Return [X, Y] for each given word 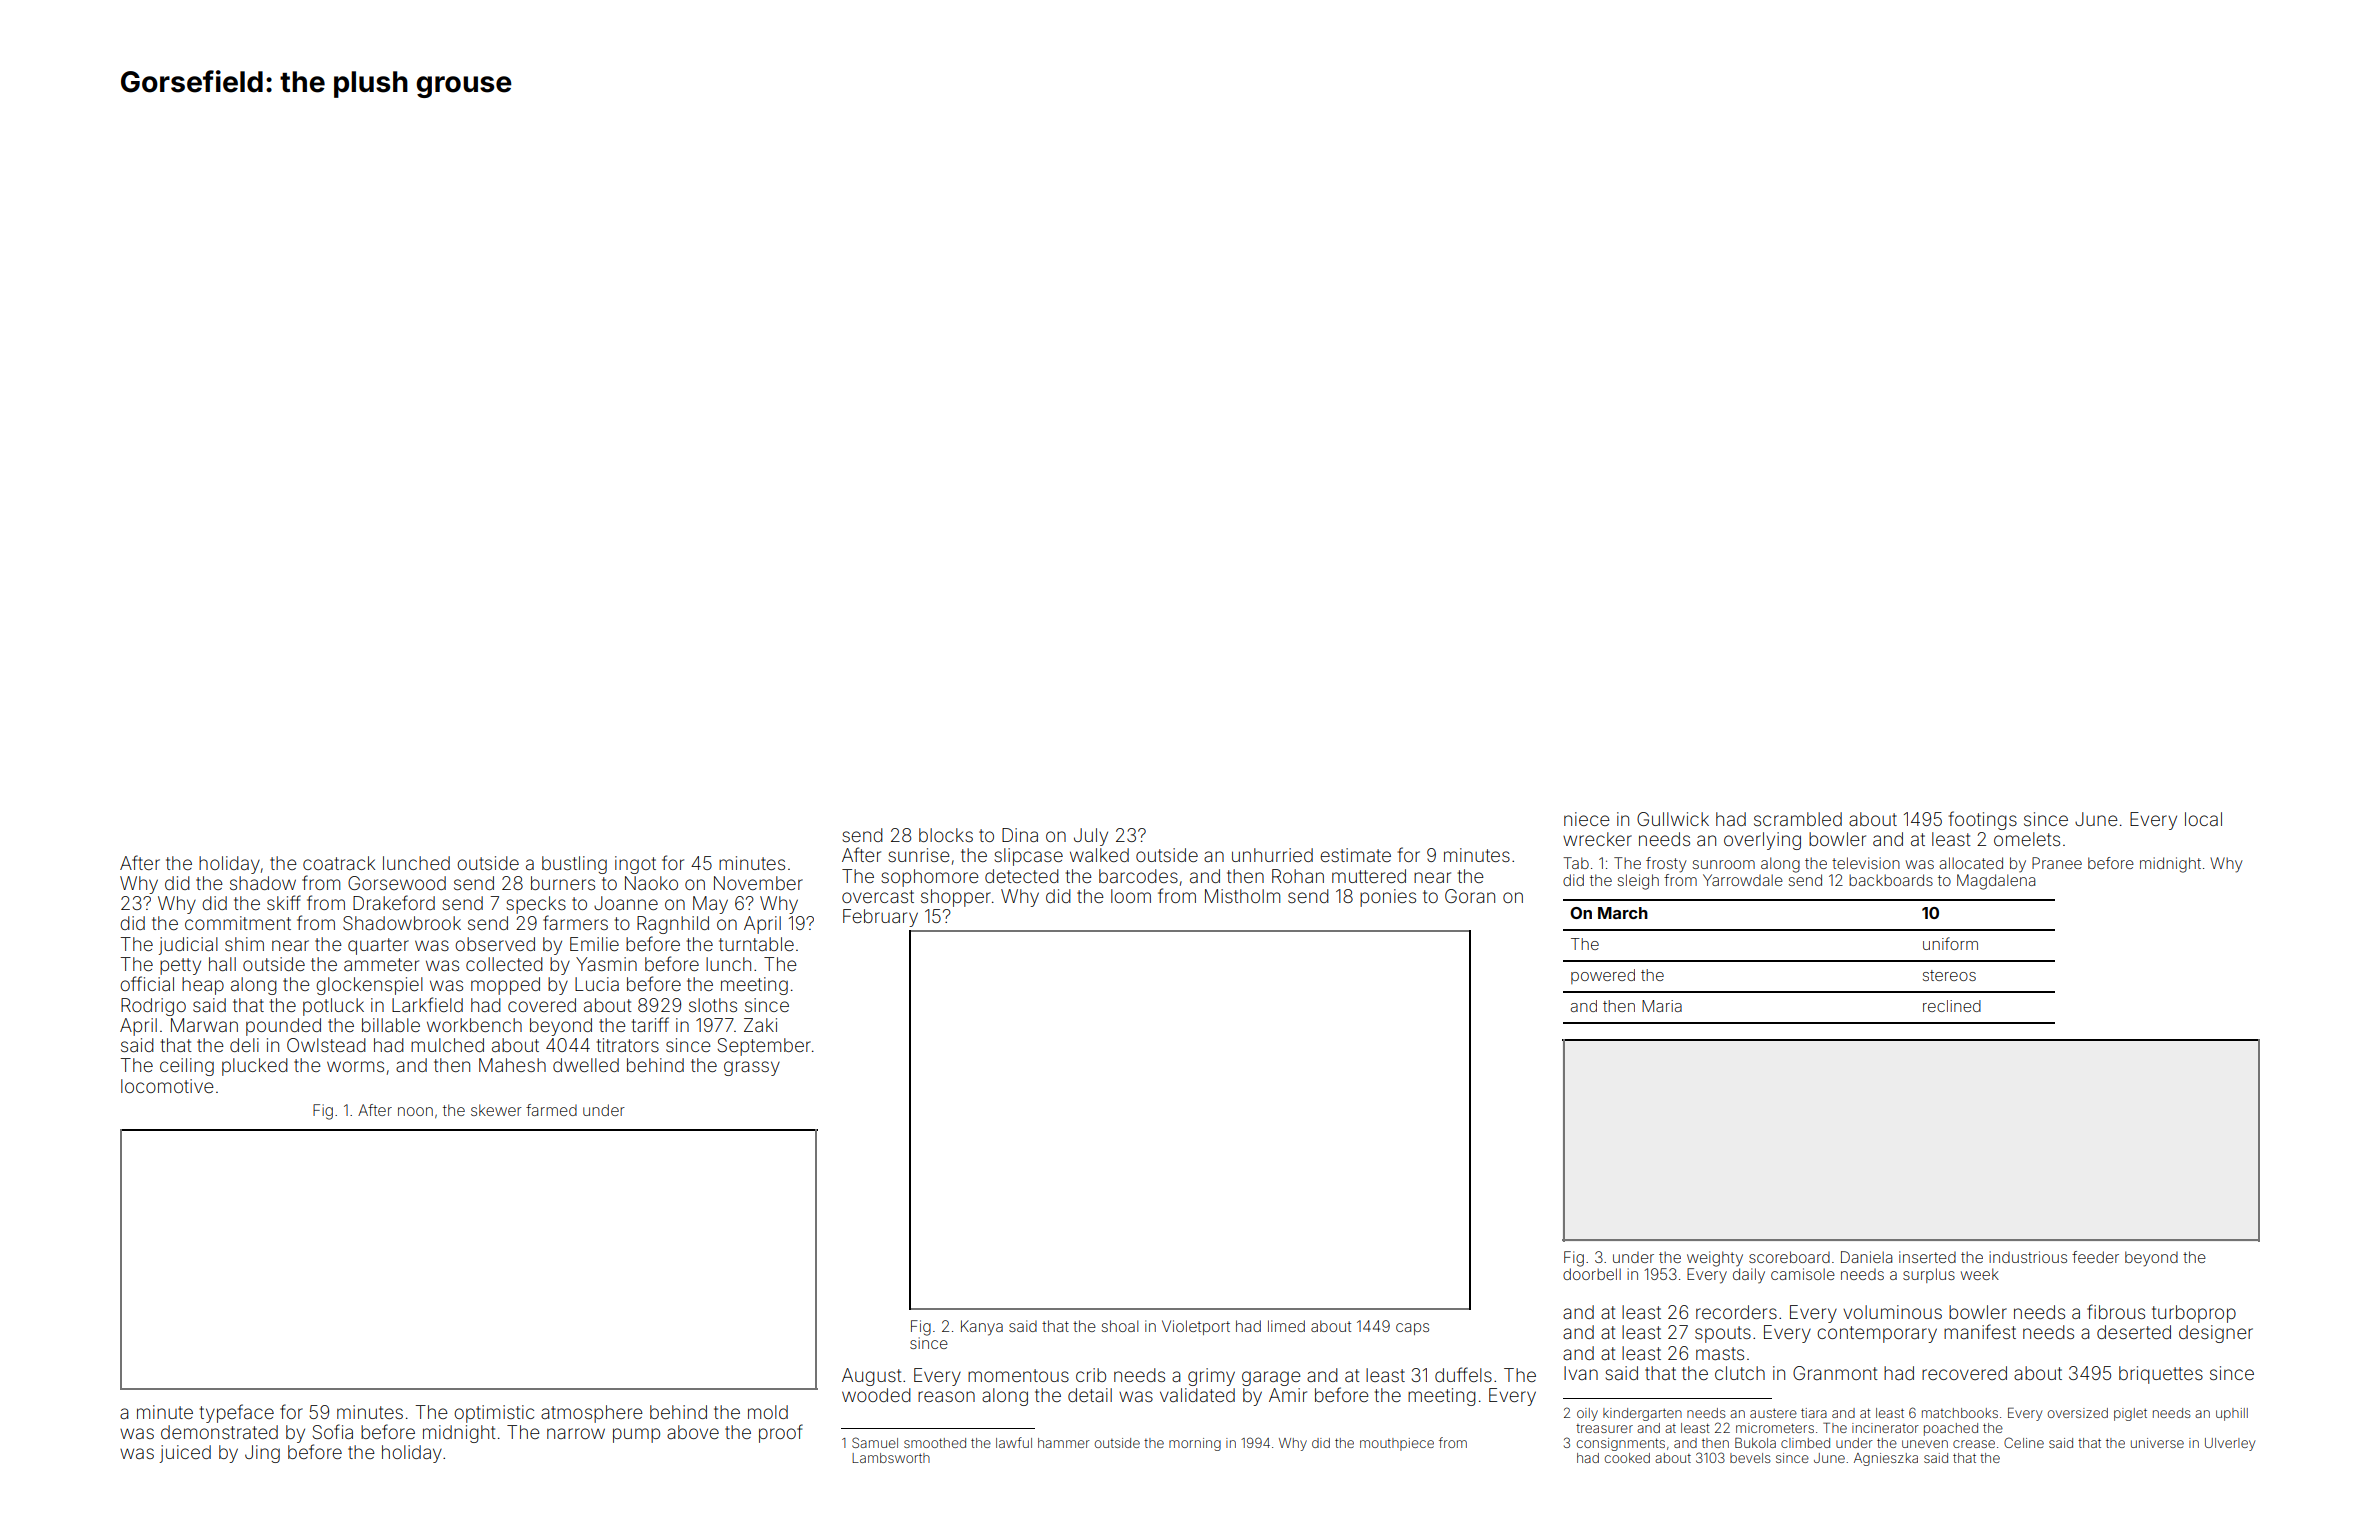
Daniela [1866, 1257]
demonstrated [219, 1432]
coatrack [339, 863]
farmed [551, 1110]
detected [1022, 876]
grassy [752, 1068]
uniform [1950, 943]
